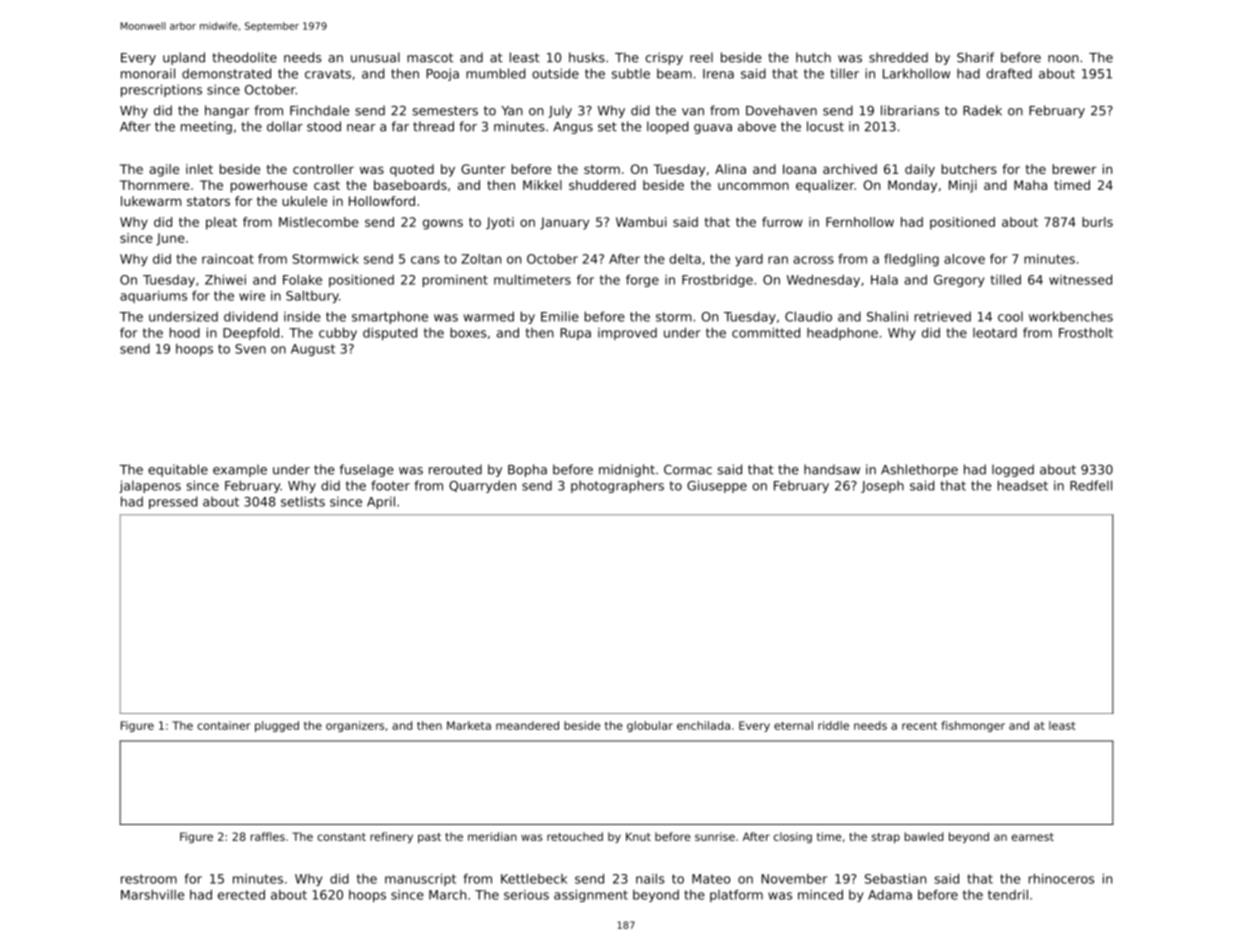 The height and width of the document is (952, 1233). Describe the element at coordinates (973, 726) in the document. I see `fishmonger` at that location.
